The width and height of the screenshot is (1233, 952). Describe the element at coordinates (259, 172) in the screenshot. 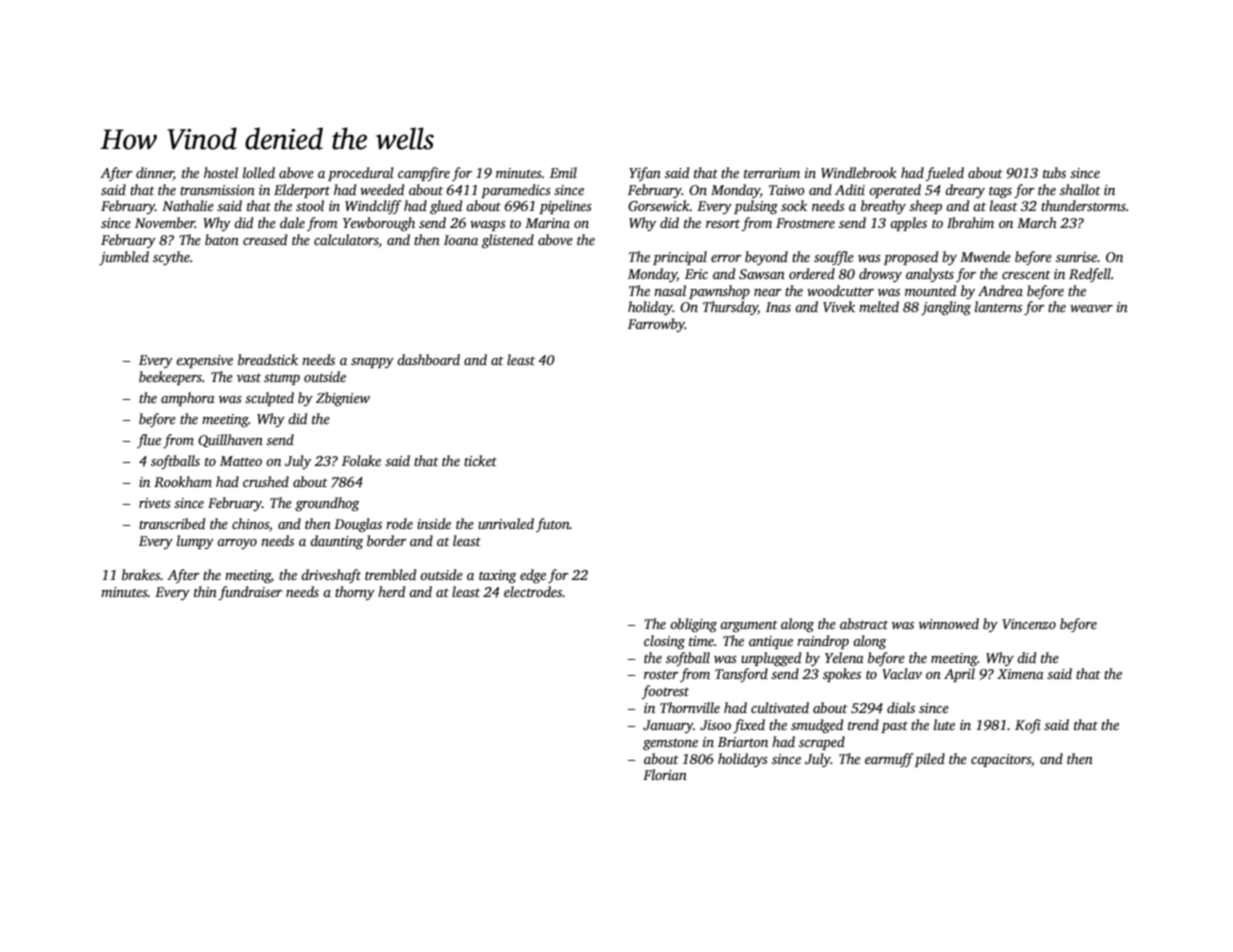

I see `lolled` at that location.
